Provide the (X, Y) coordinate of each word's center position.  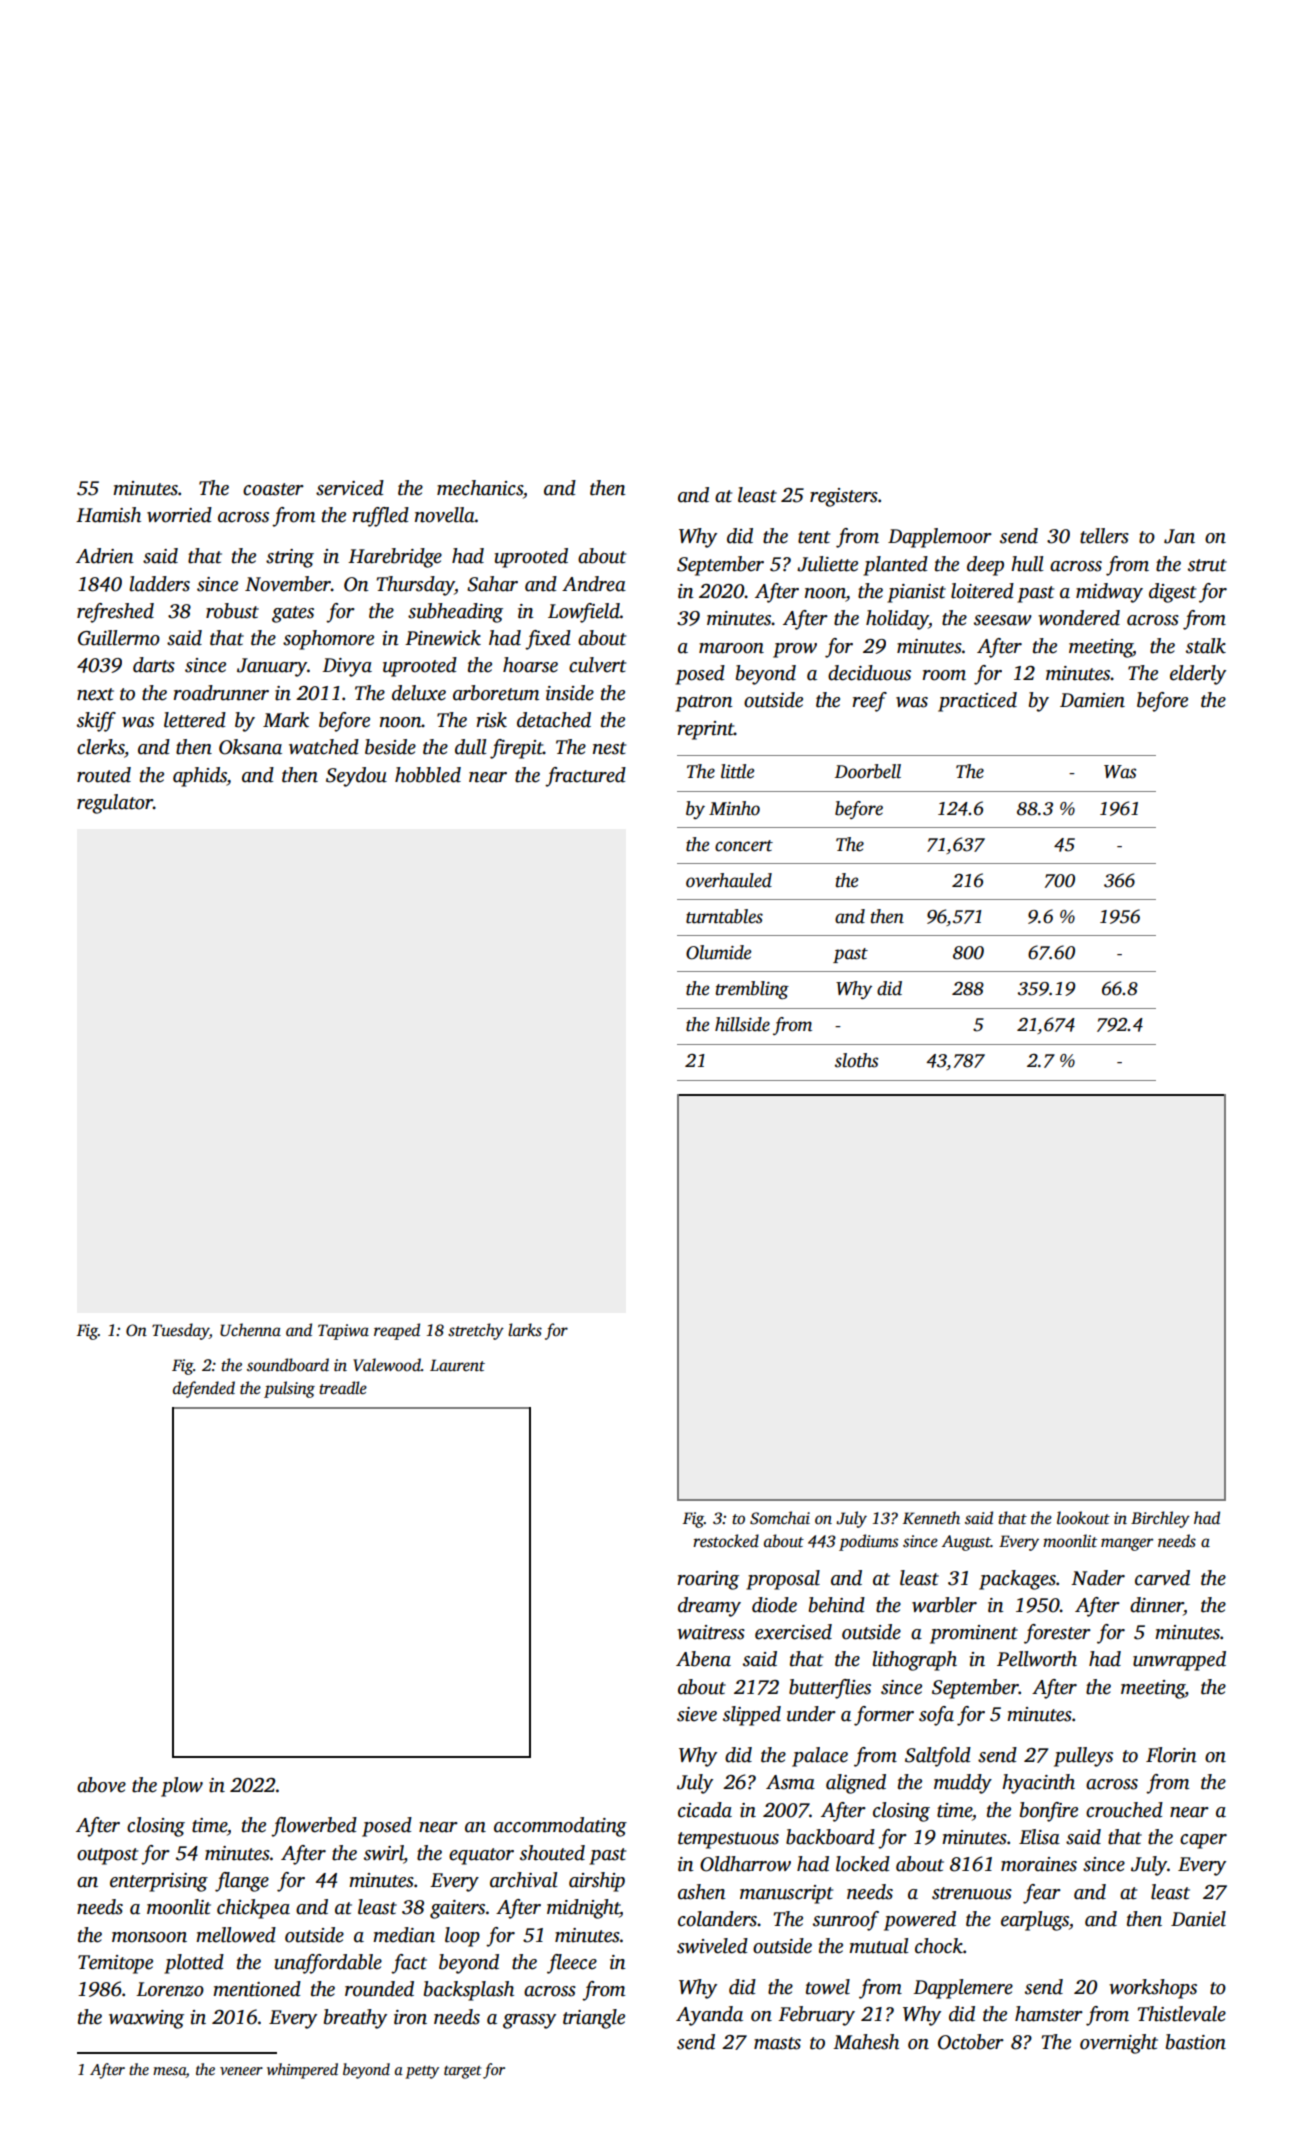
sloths (856, 1060)
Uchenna (250, 1330)
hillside (742, 1024)
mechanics (480, 488)
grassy (529, 2021)
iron (410, 2017)
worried (179, 515)
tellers (1104, 536)
